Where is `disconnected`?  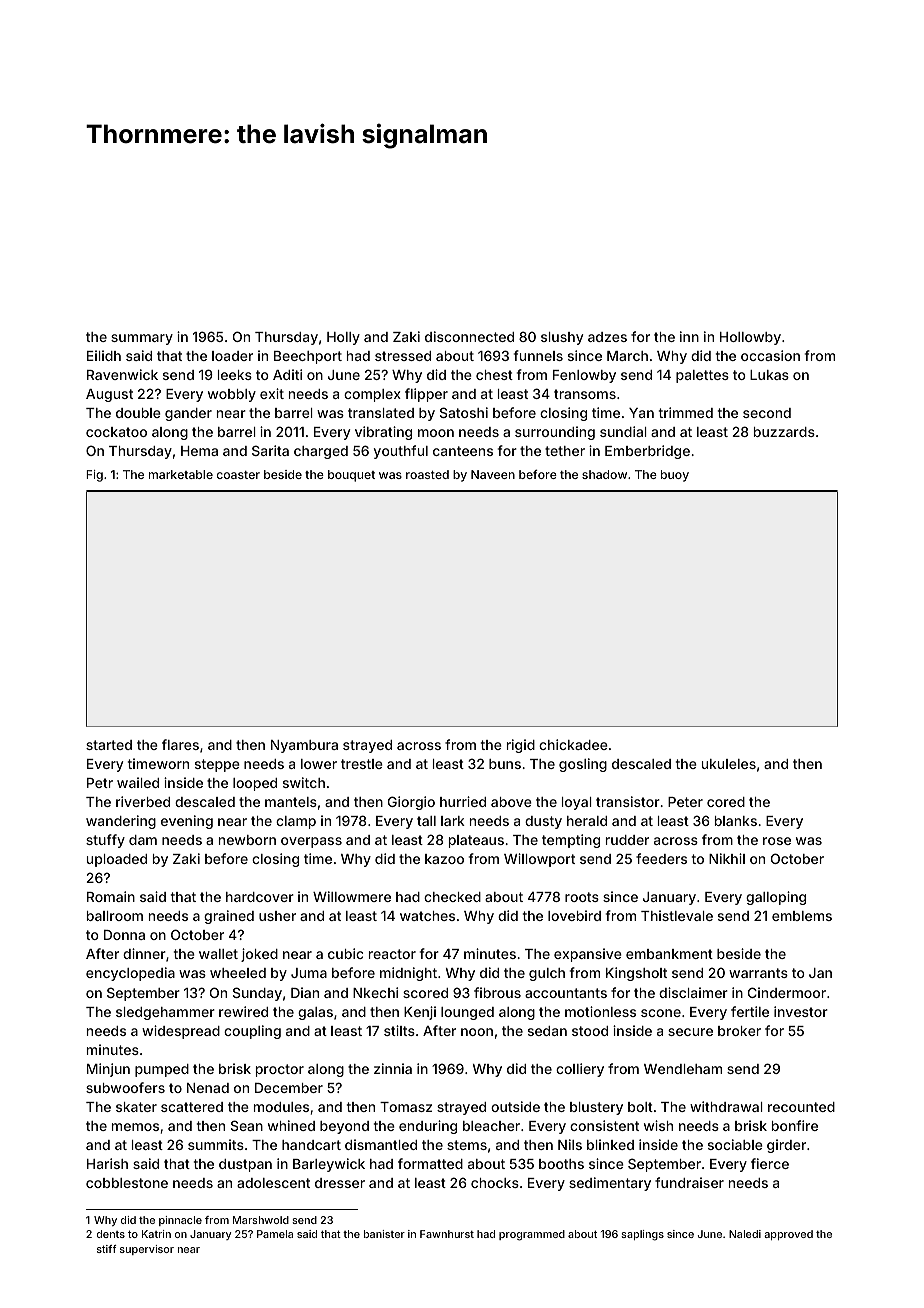
disconnected is located at coordinates (469, 336).
